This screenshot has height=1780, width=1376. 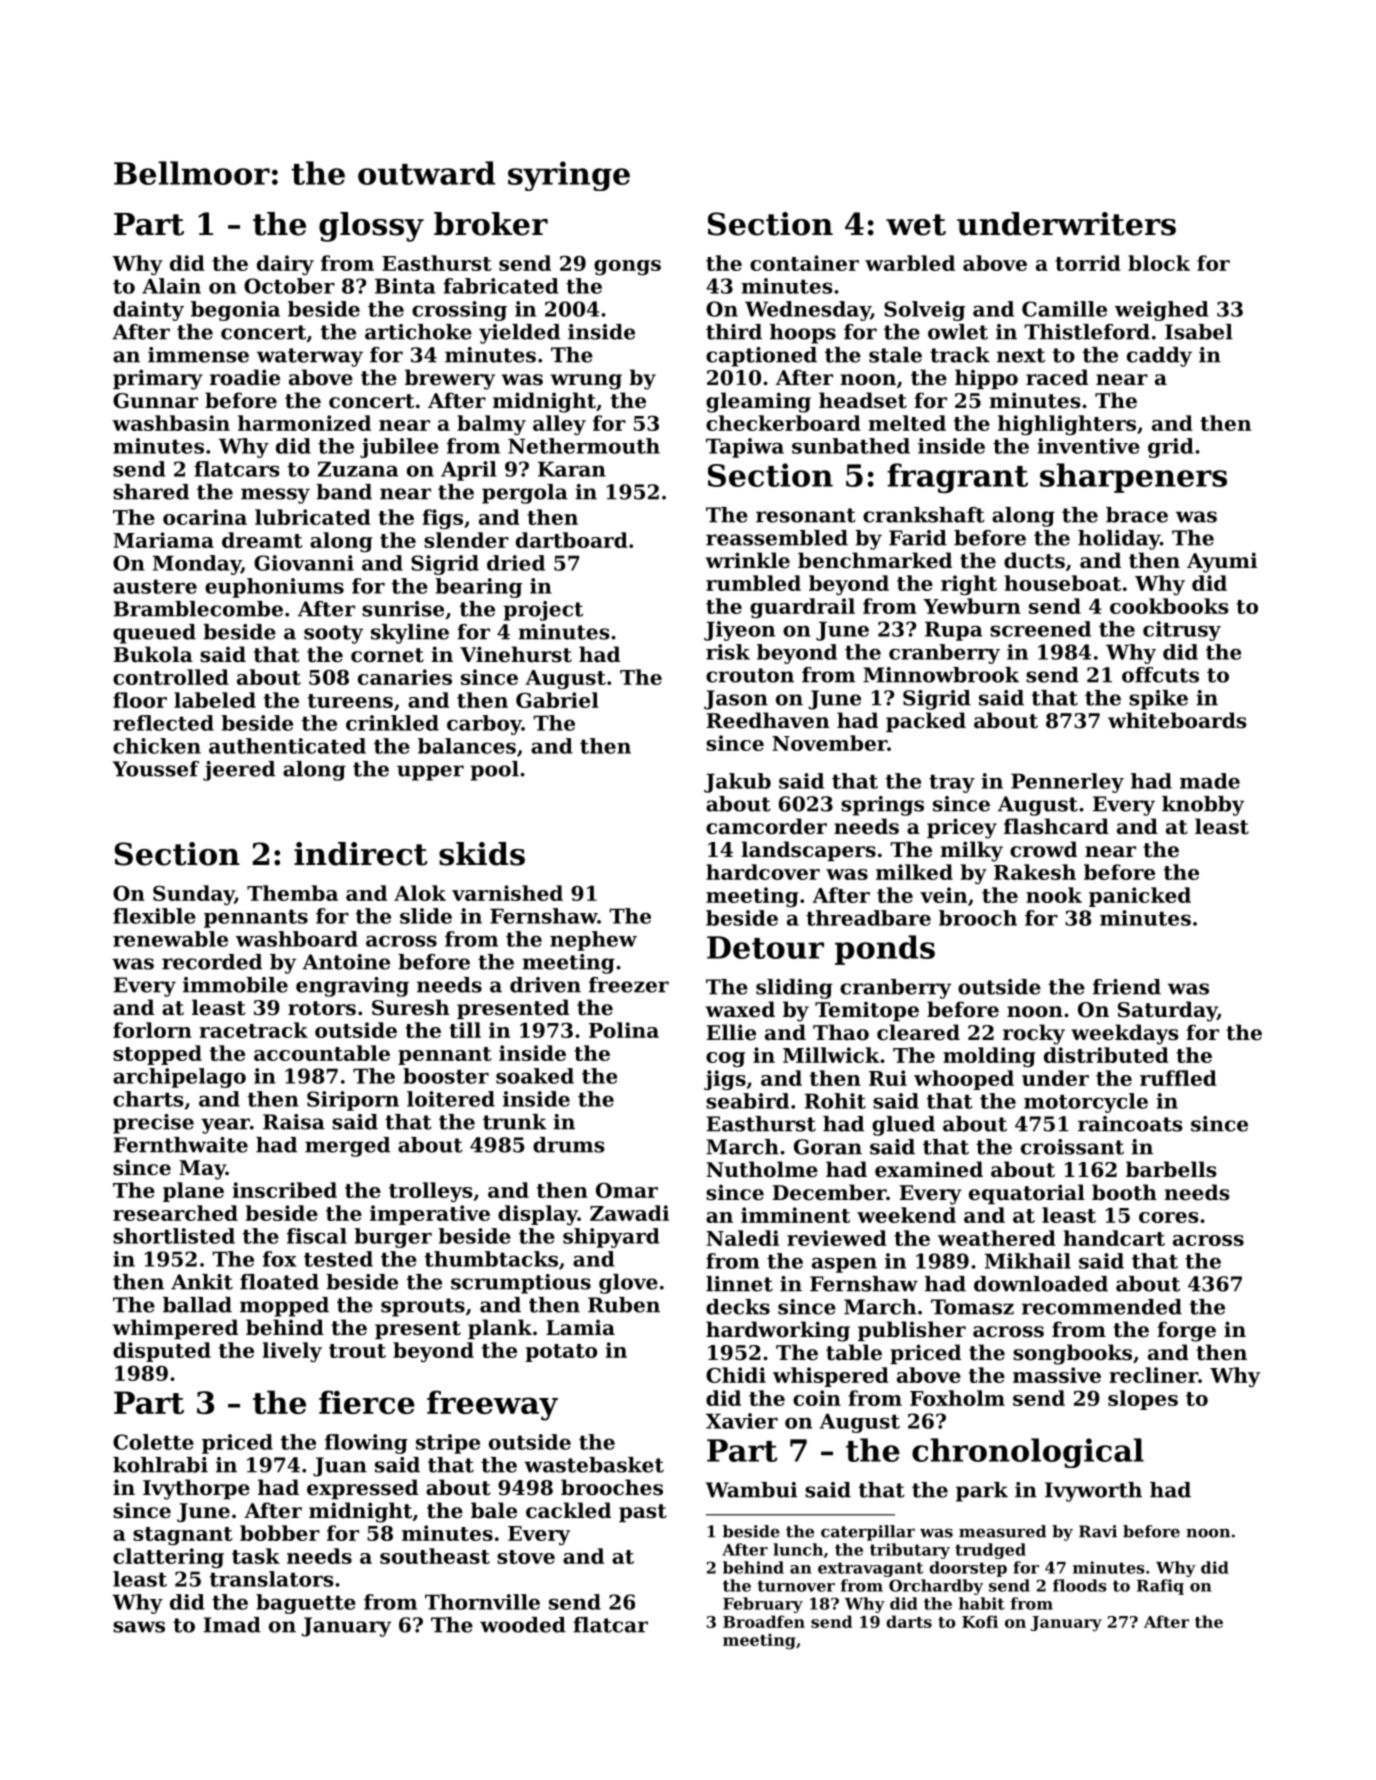 What do you see at coordinates (728, 652) in the screenshot?
I see `risk` at bounding box center [728, 652].
